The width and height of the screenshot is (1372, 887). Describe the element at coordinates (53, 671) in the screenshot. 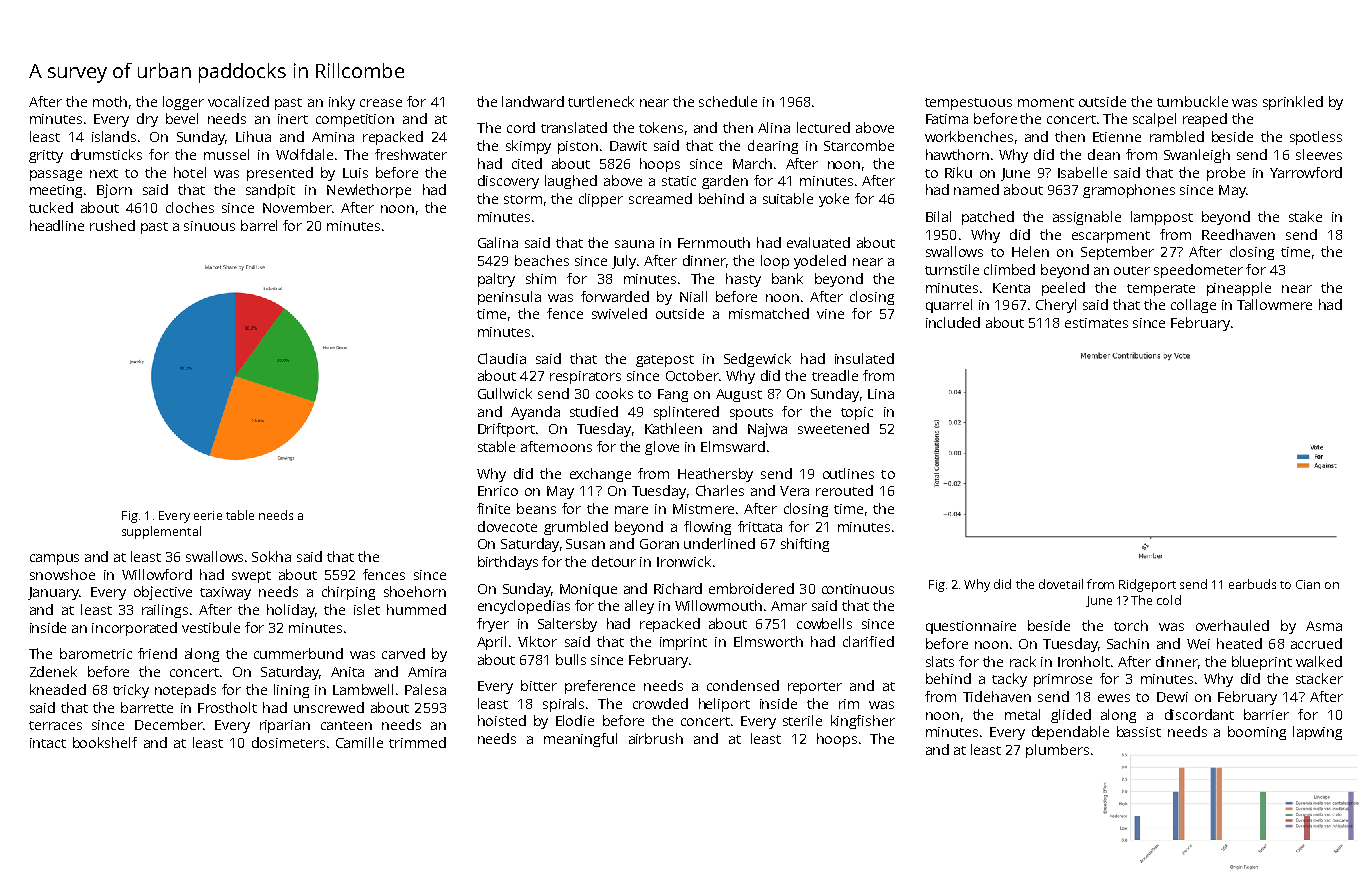

I see `Zdenek` at that location.
